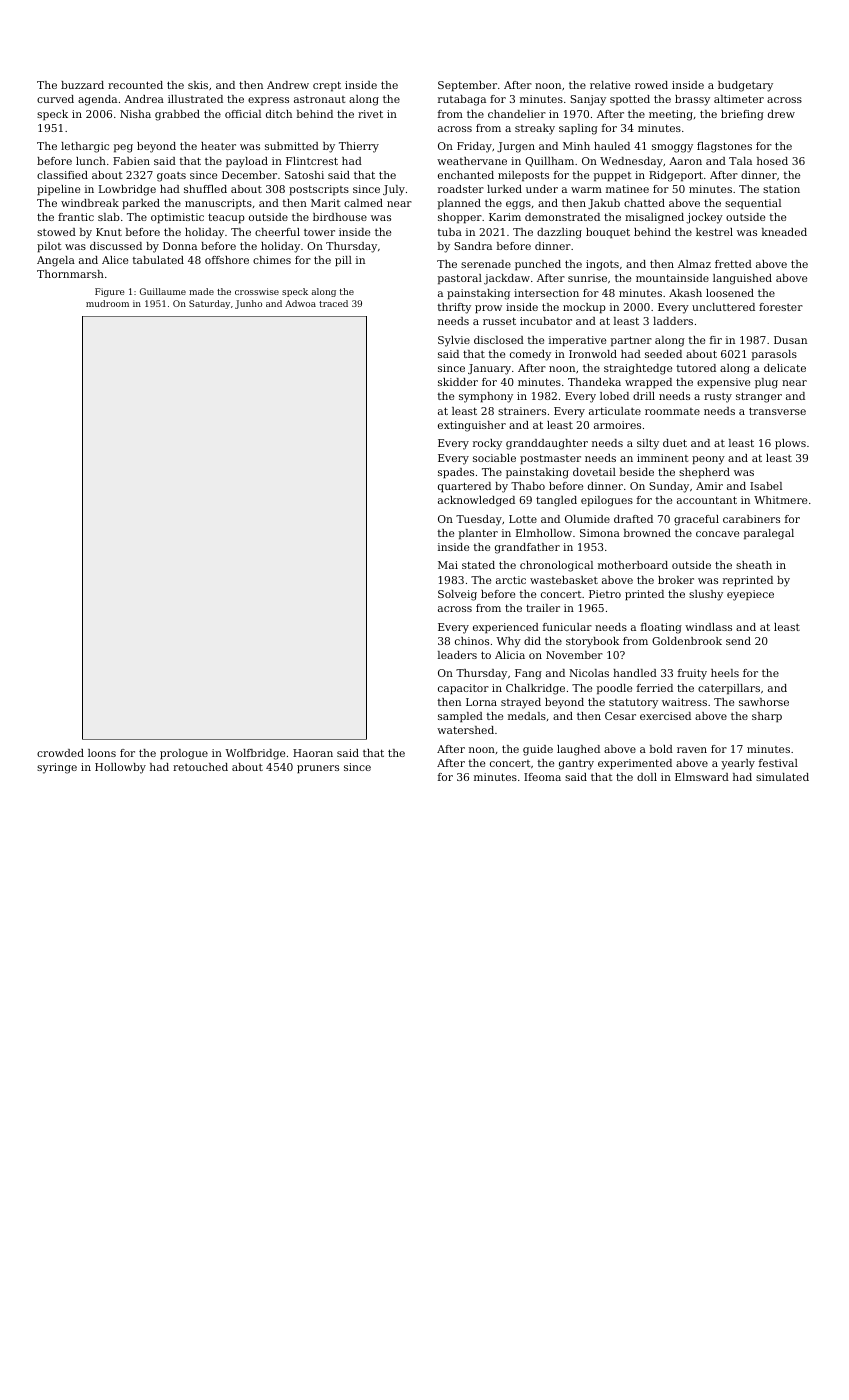 The width and height of the page is (849, 1400). I want to click on mudroom, so click(107, 303).
